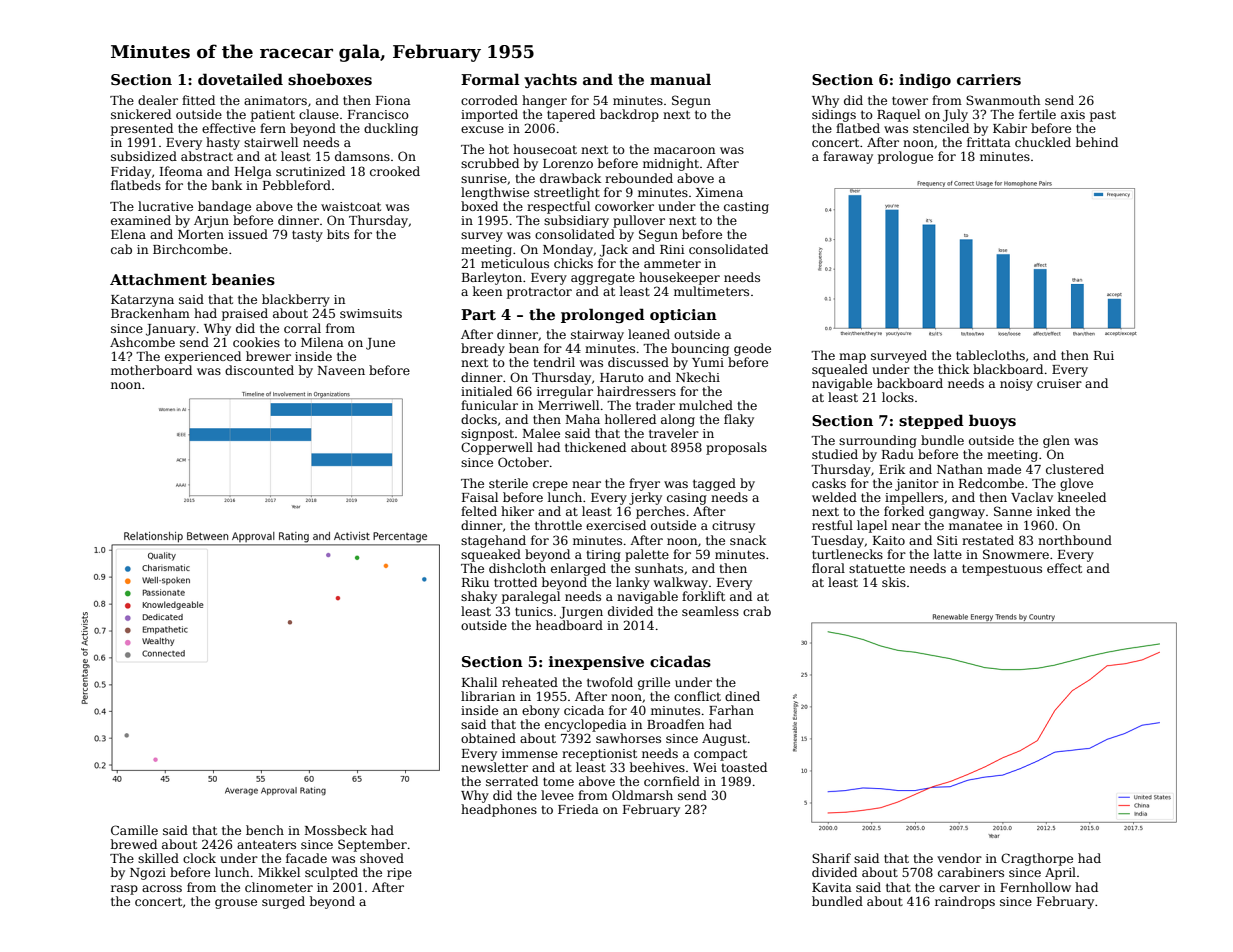 This page has height=952, width=1233. What do you see at coordinates (959, 858) in the page?
I see `vendor` at bounding box center [959, 858].
